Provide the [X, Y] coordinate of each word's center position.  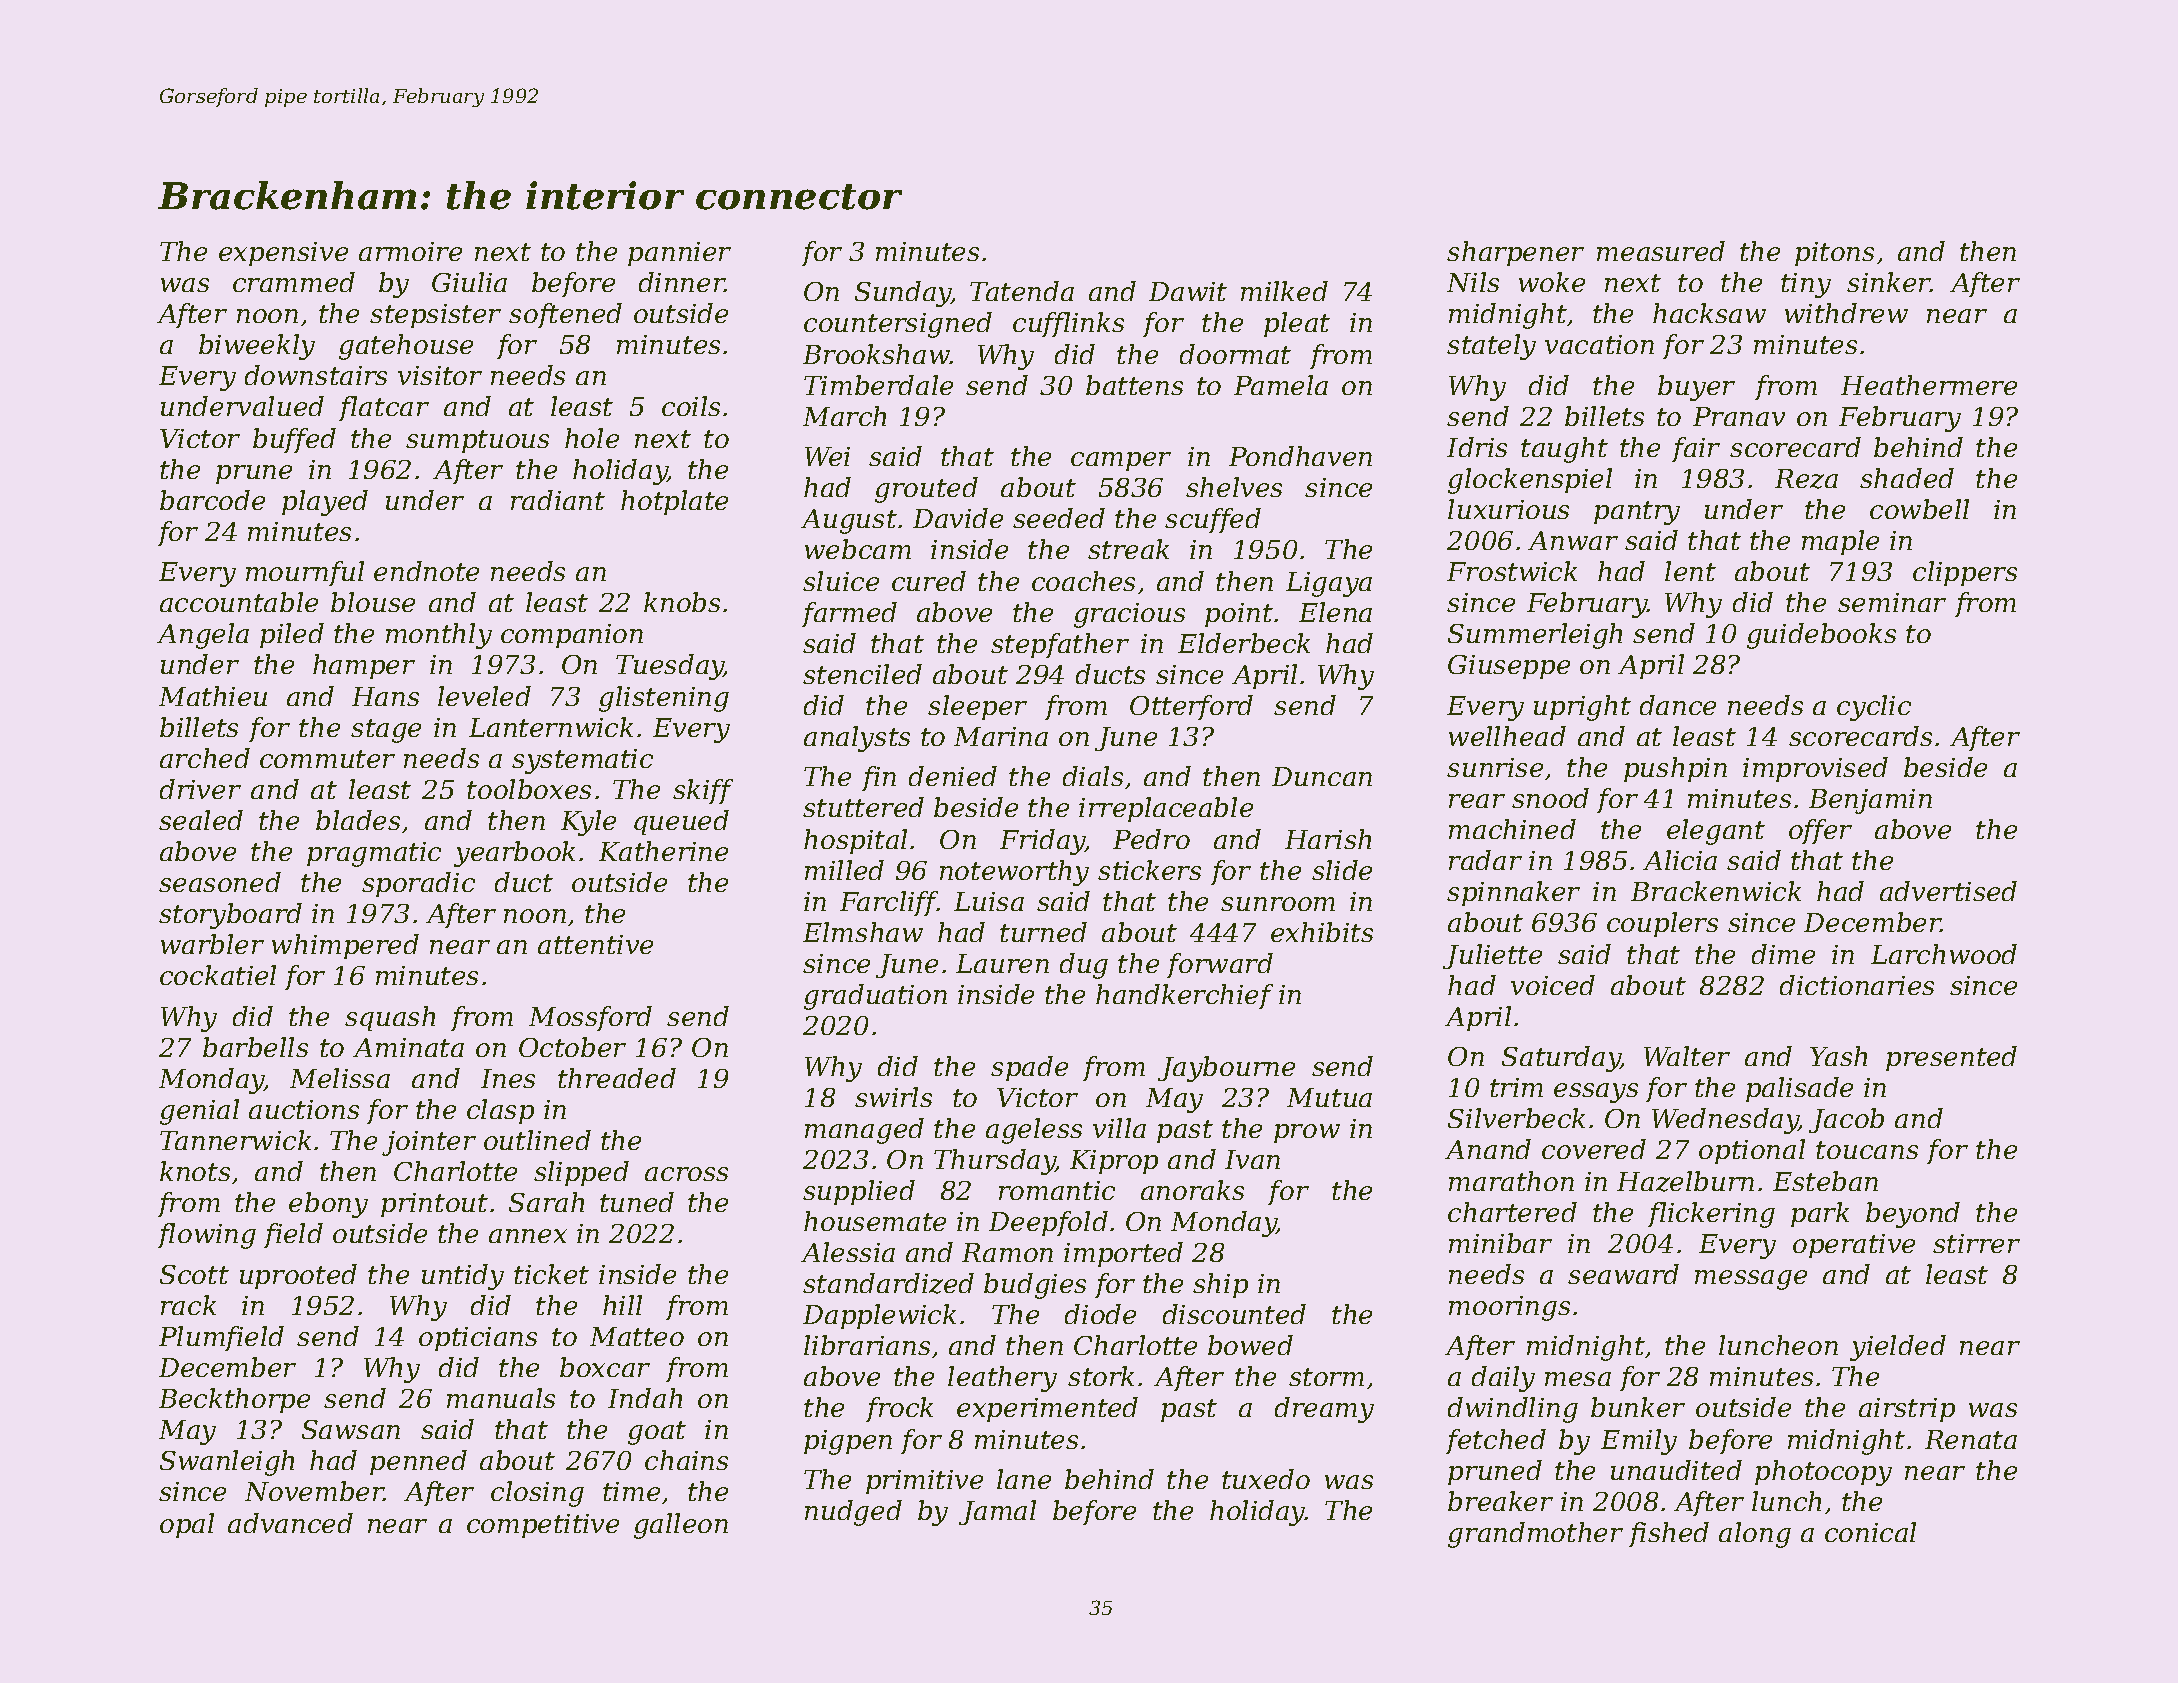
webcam [858, 549]
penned [418, 1462]
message [1751, 1280]
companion [572, 636]
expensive [283, 254]
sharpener [1515, 253]
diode [1100, 1314]
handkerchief [1184, 996]
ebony [328, 1205]
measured [1661, 251]
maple [1840, 542]
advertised [1948, 891]
